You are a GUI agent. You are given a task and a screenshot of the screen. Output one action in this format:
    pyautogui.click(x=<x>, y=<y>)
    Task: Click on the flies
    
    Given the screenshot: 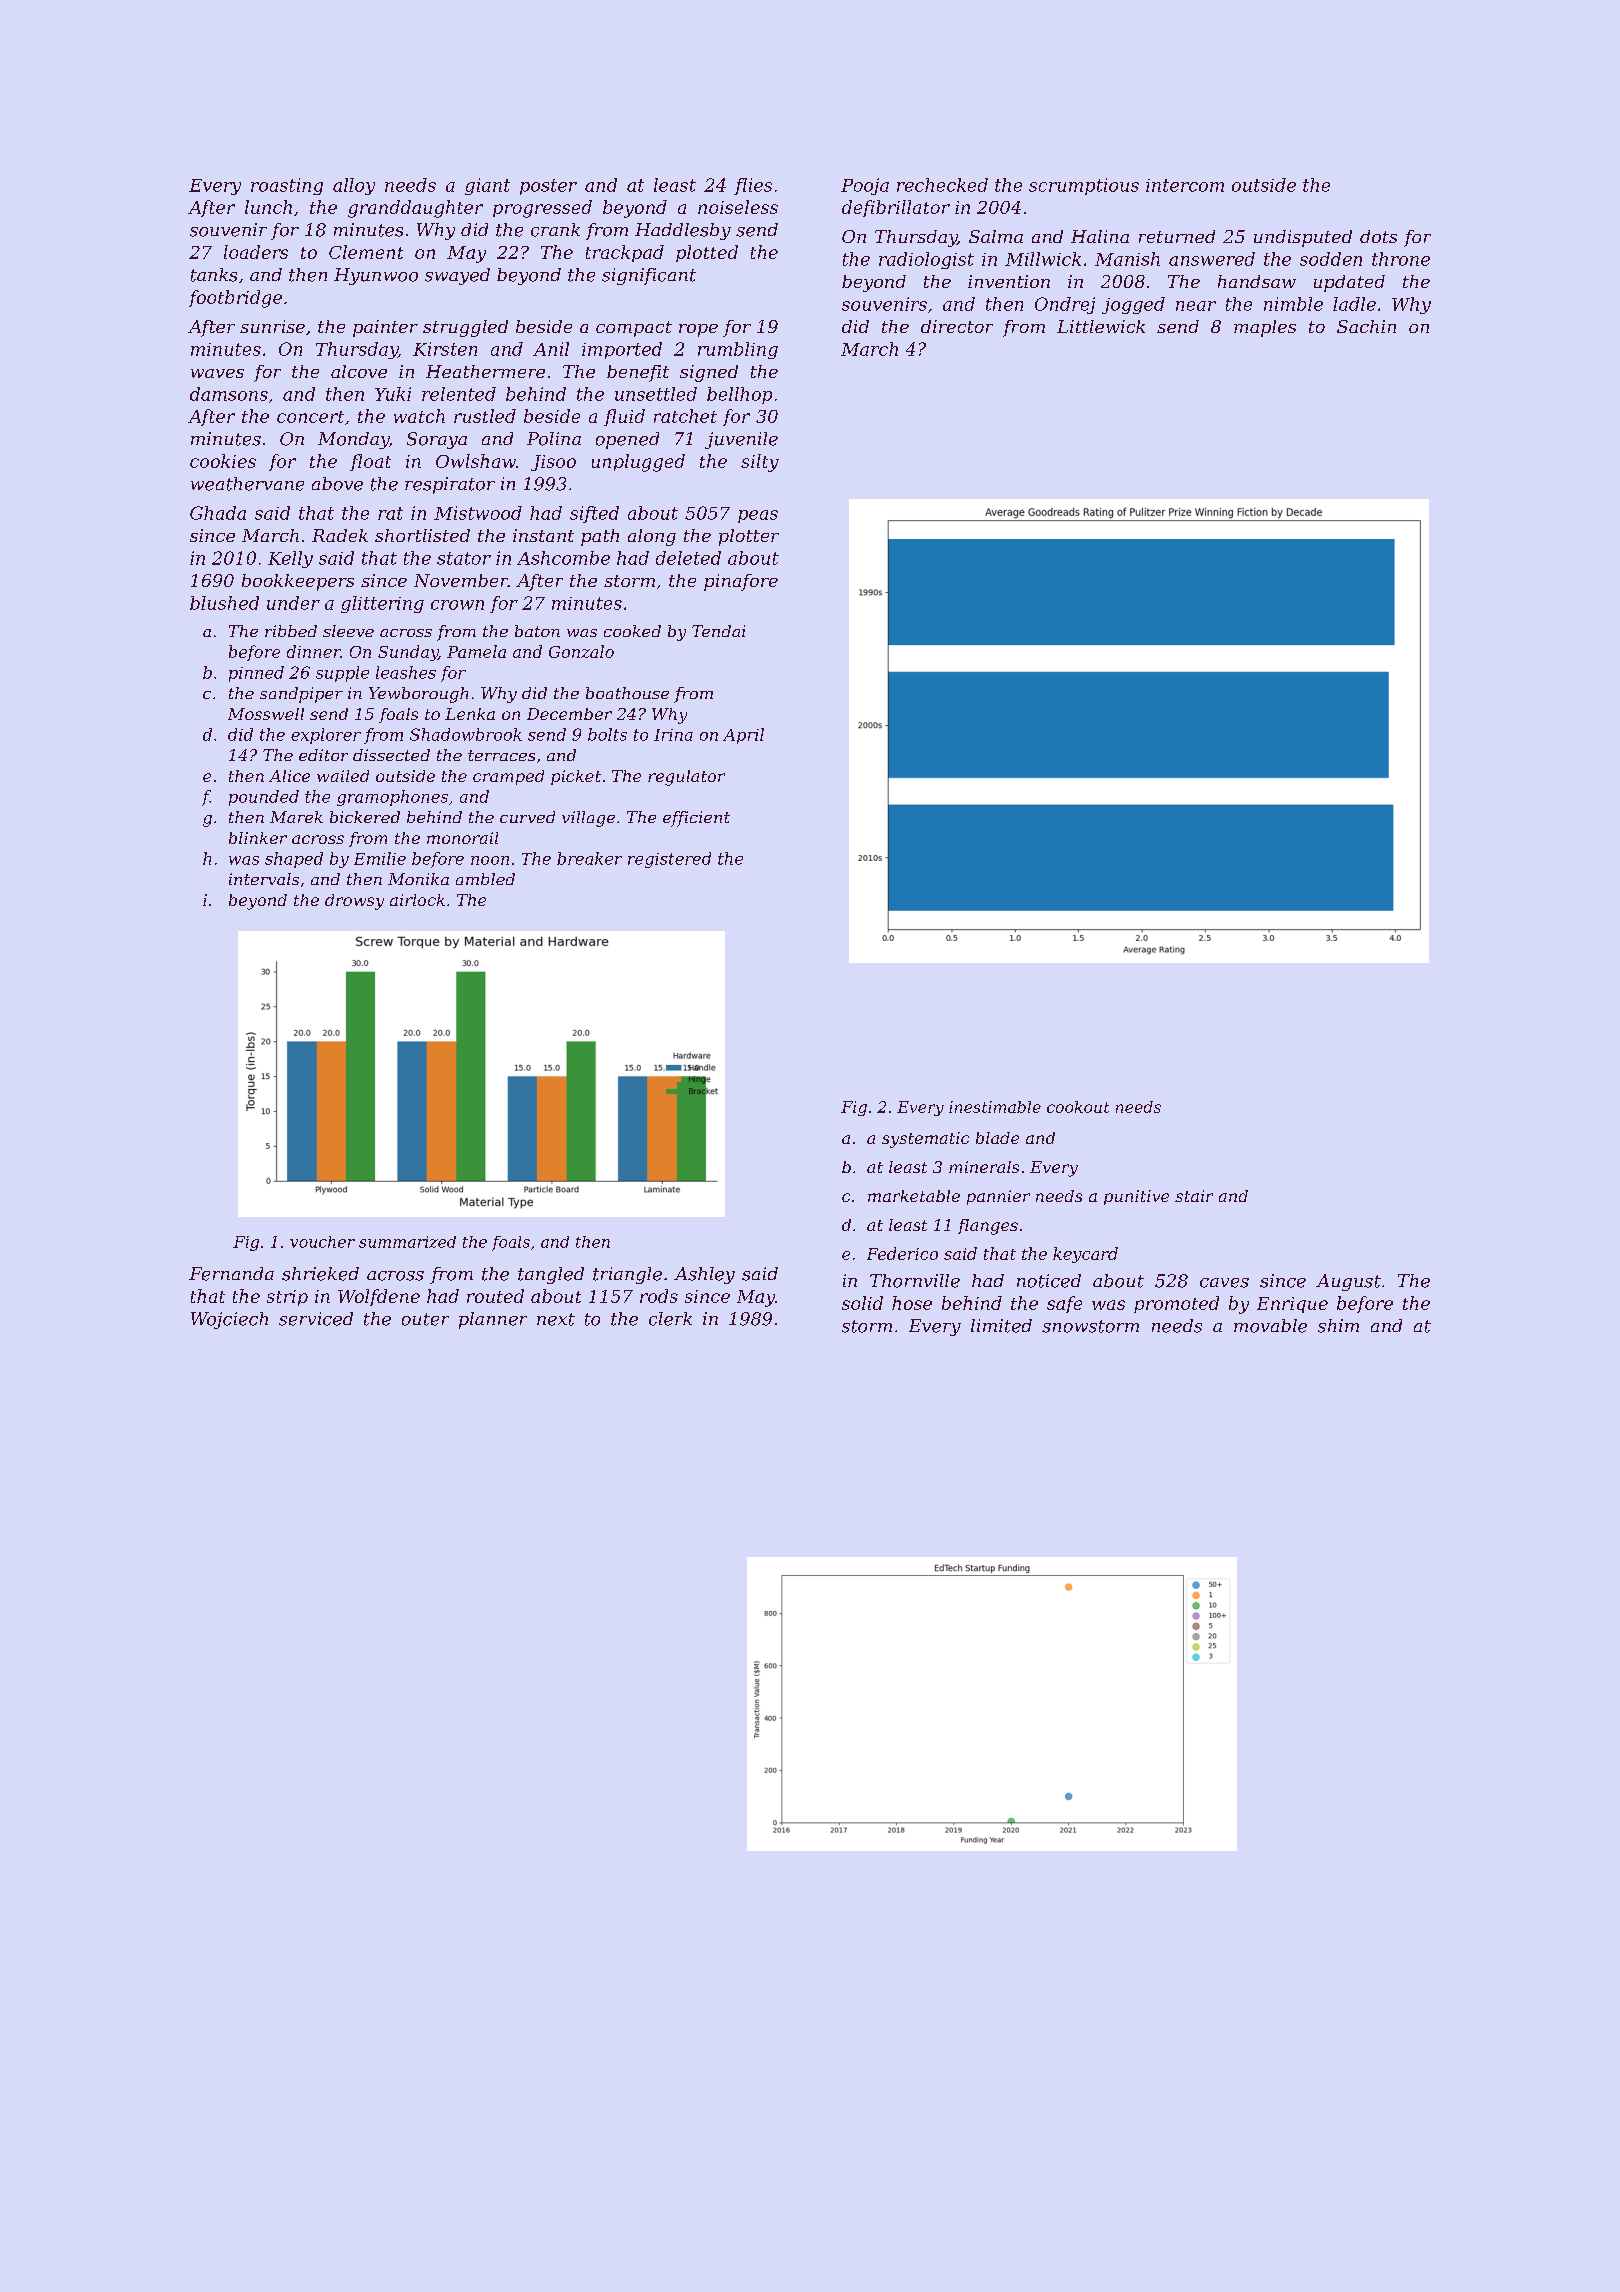 What is the action you would take?
    pyautogui.click(x=753, y=186)
